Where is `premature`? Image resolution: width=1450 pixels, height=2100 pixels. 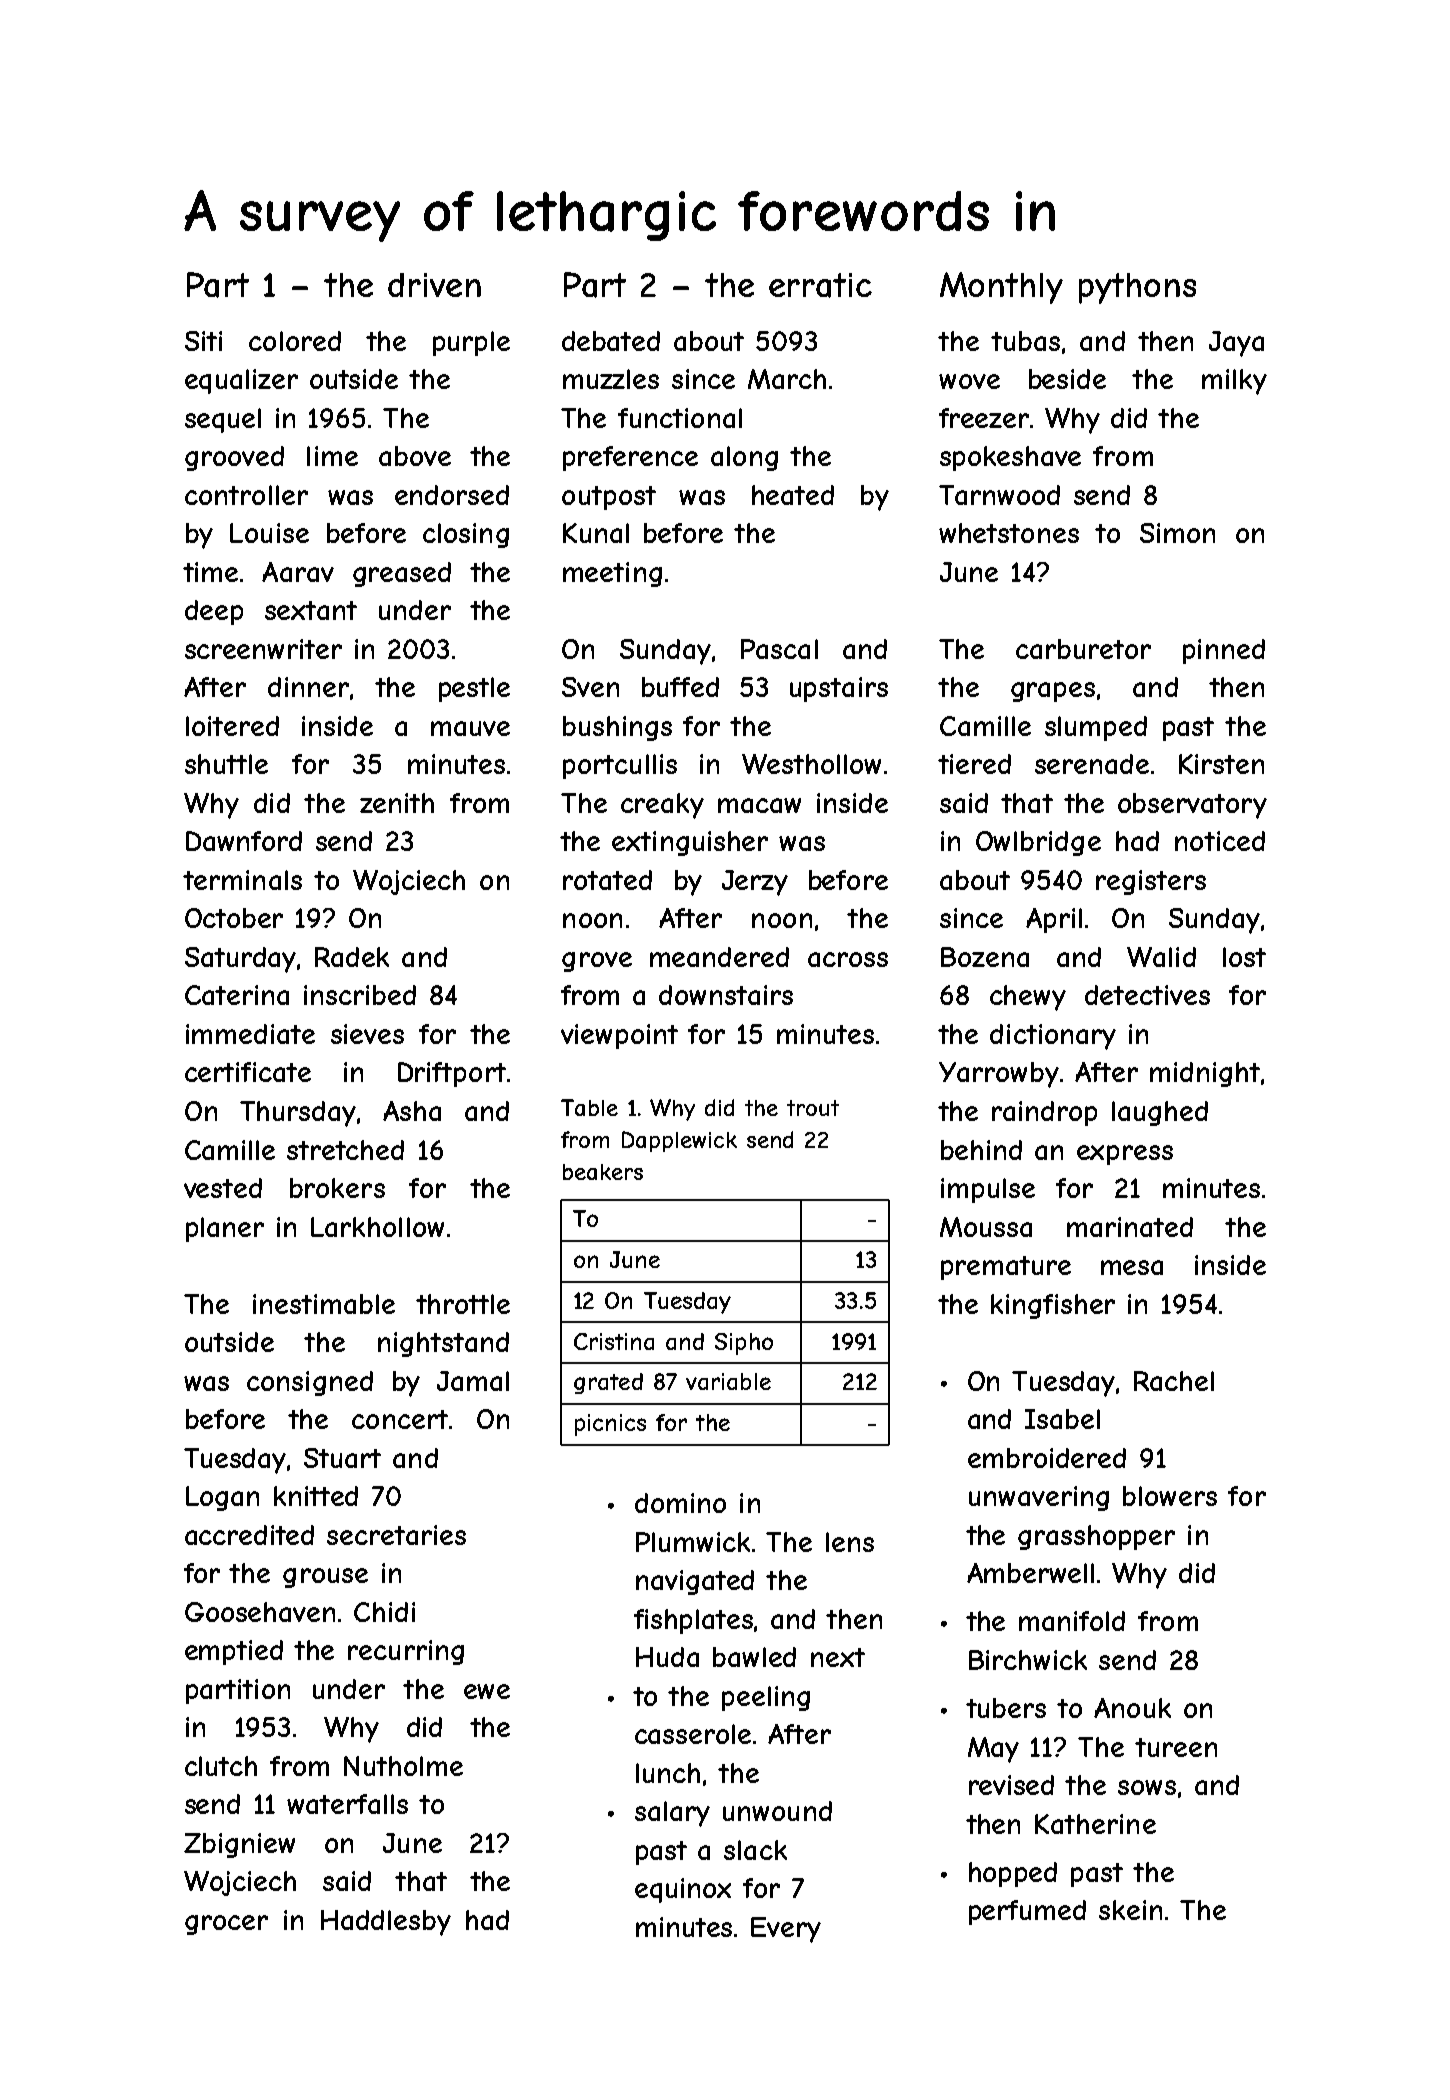 premature is located at coordinates (1006, 1268).
